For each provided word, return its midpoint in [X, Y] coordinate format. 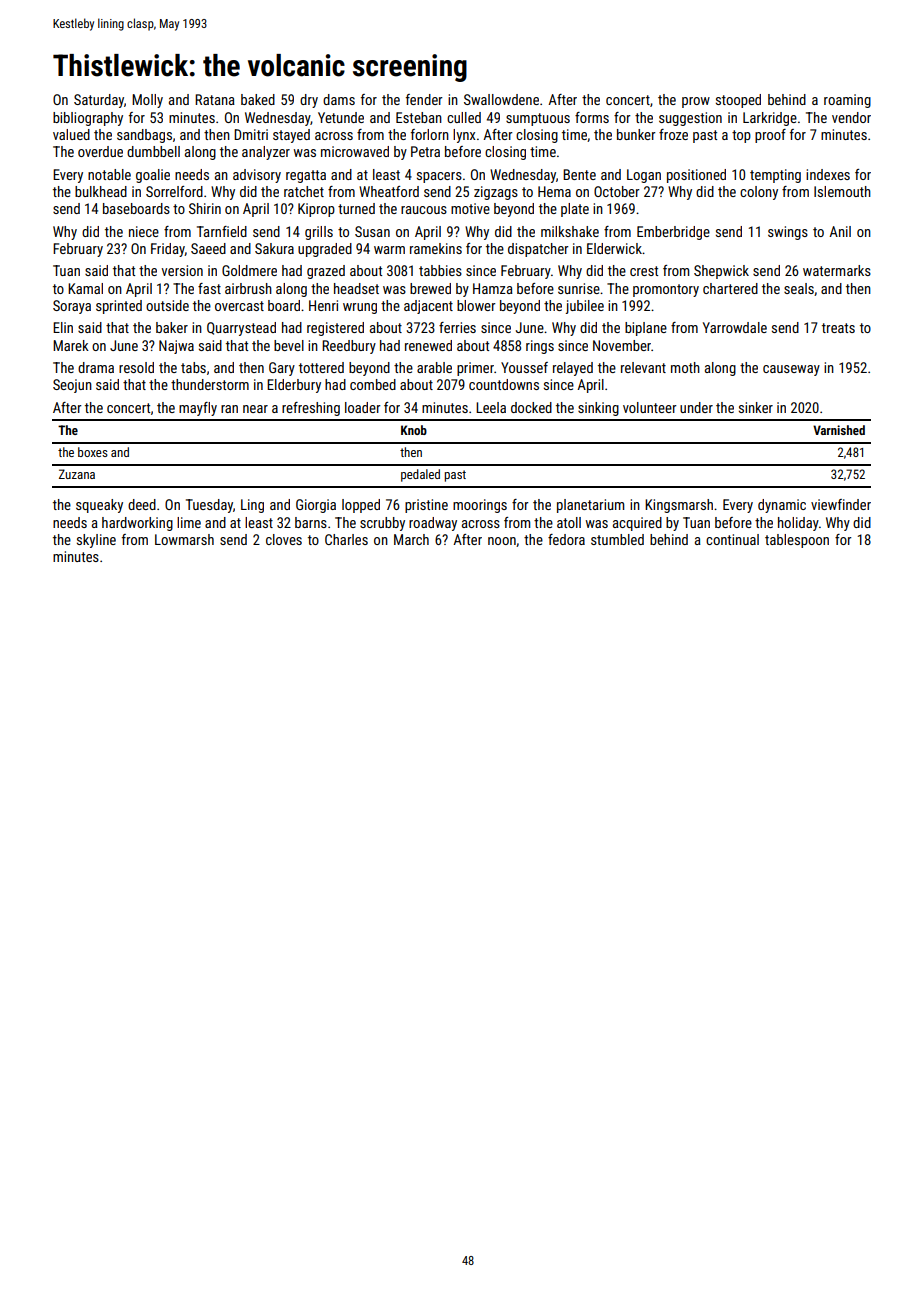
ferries [457, 327]
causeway [791, 370]
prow [696, 102]
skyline [96, 541]
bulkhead [101, 191]
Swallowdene [501, 99]
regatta [306, 176]
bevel [289, 345]
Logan [644, 176]
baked [258, 99]
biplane [646, 329]
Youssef [524, 367]
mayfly [198, 409]
